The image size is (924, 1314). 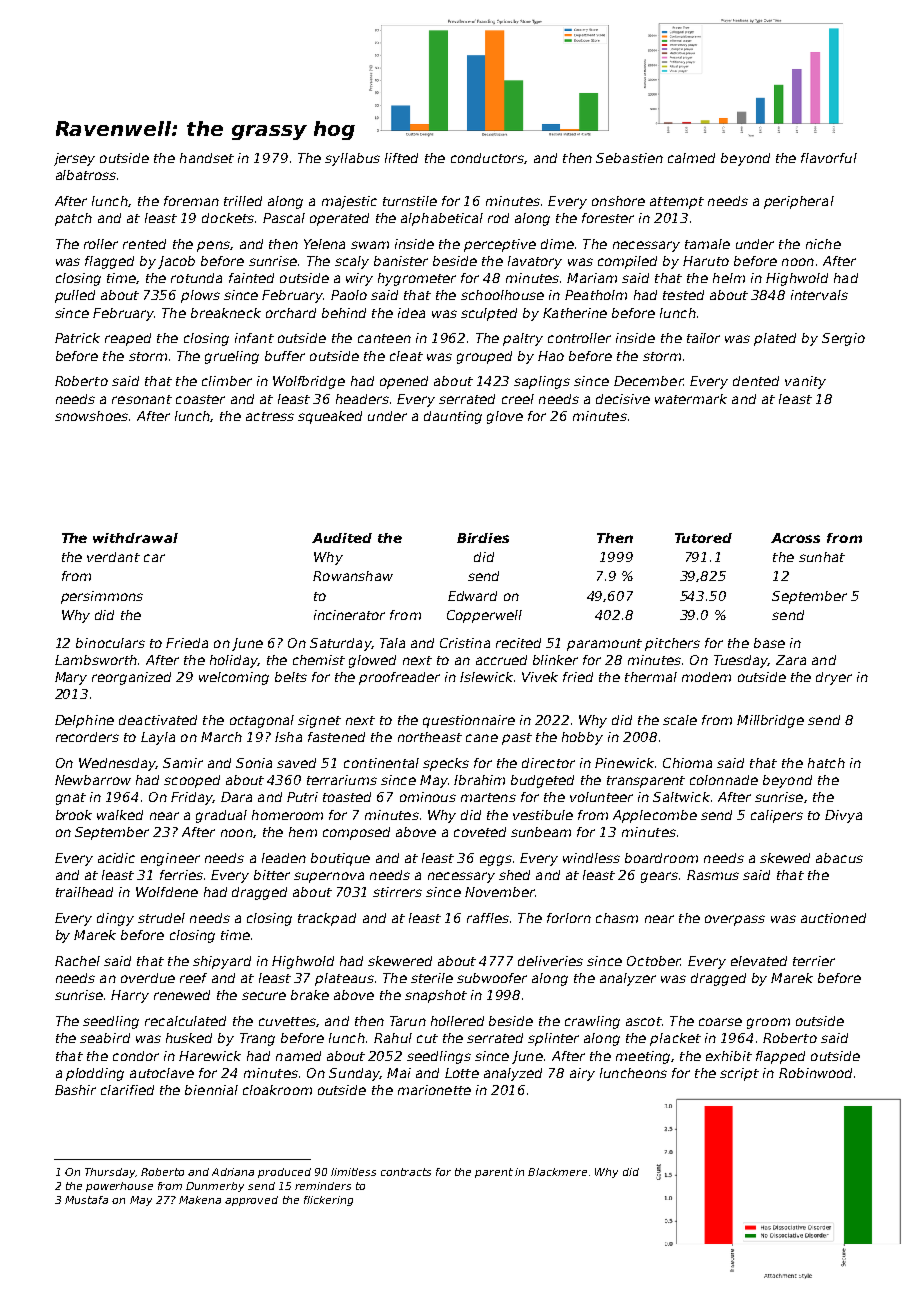 What do you see at coordinates (211, 1090) in the screenshot?
I see `biennial` at bounding box center [211, 1090].
